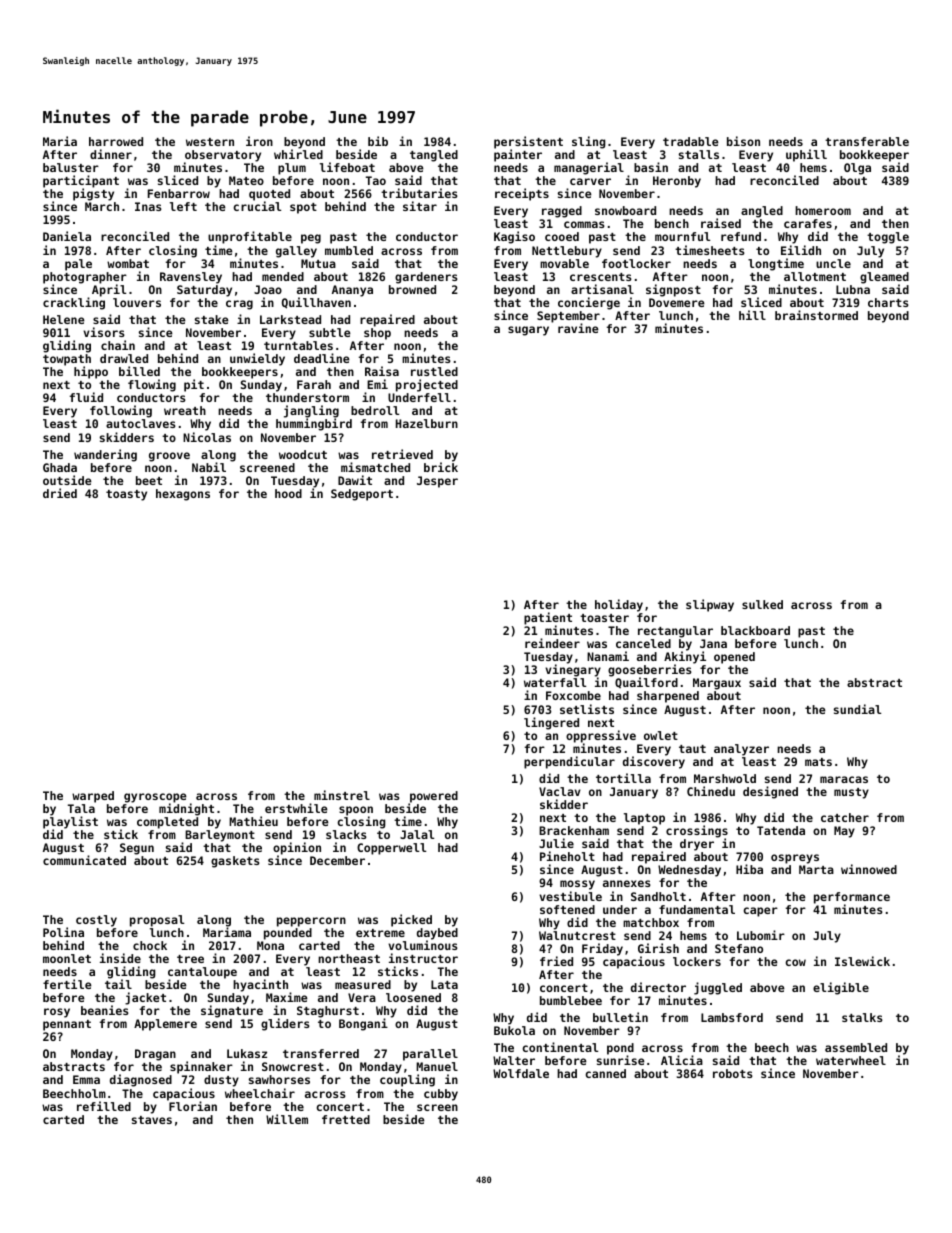  Describe the element at coordinates (567, 252) in the screenshot. I see `Nettlebury` at that location.
